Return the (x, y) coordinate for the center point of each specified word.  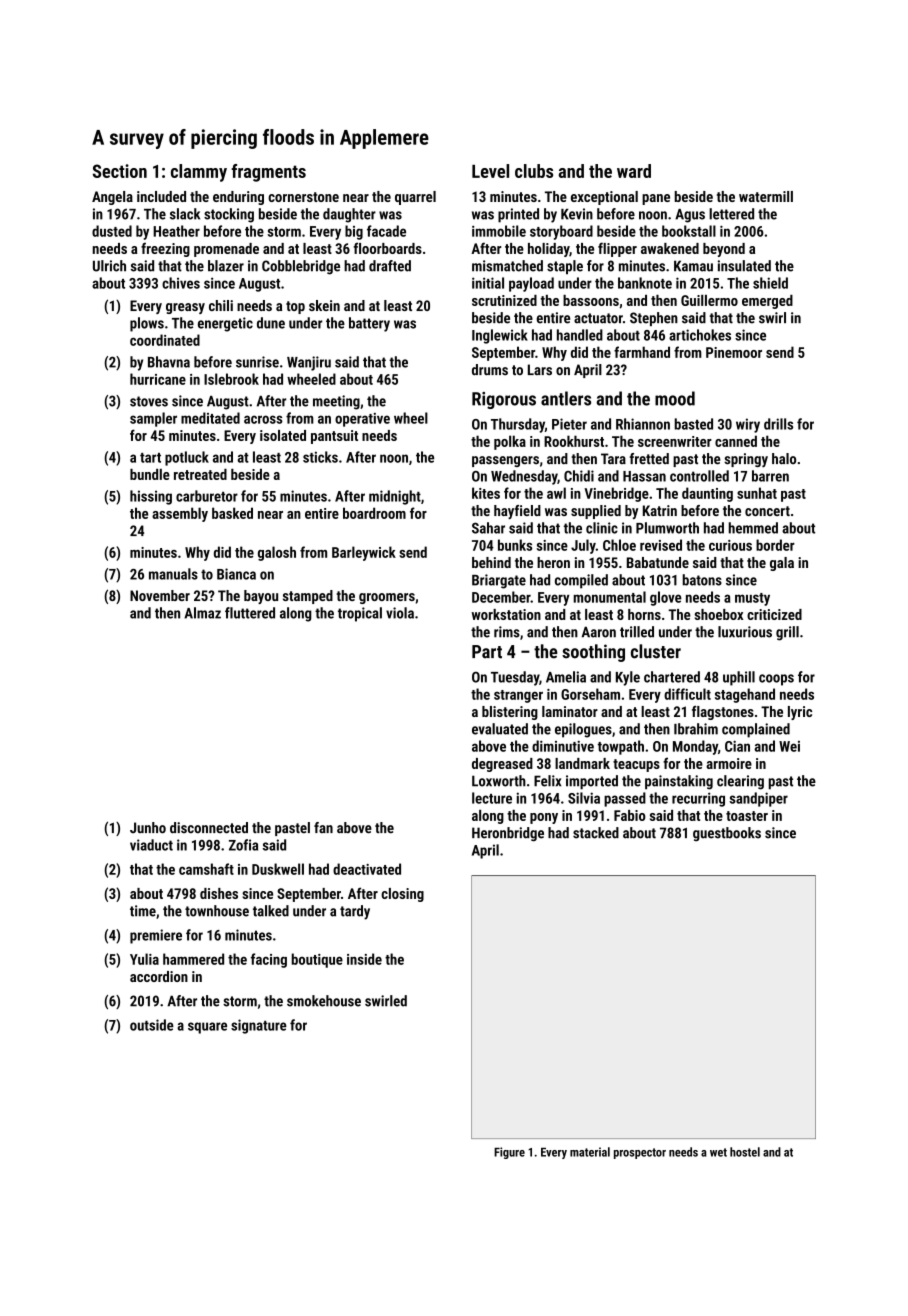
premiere (156, 936)
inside (364, 959)
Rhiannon (643, 424)
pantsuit (334, 437)
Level (490, 171)
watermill (766, 196)
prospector (640, 1153)
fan (323, 827)
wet (718, 1152)
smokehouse (324, 1001)
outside (152, 1025)
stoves (149, 401)
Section (120, 171)
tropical (360, 614)
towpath (621, 747)
